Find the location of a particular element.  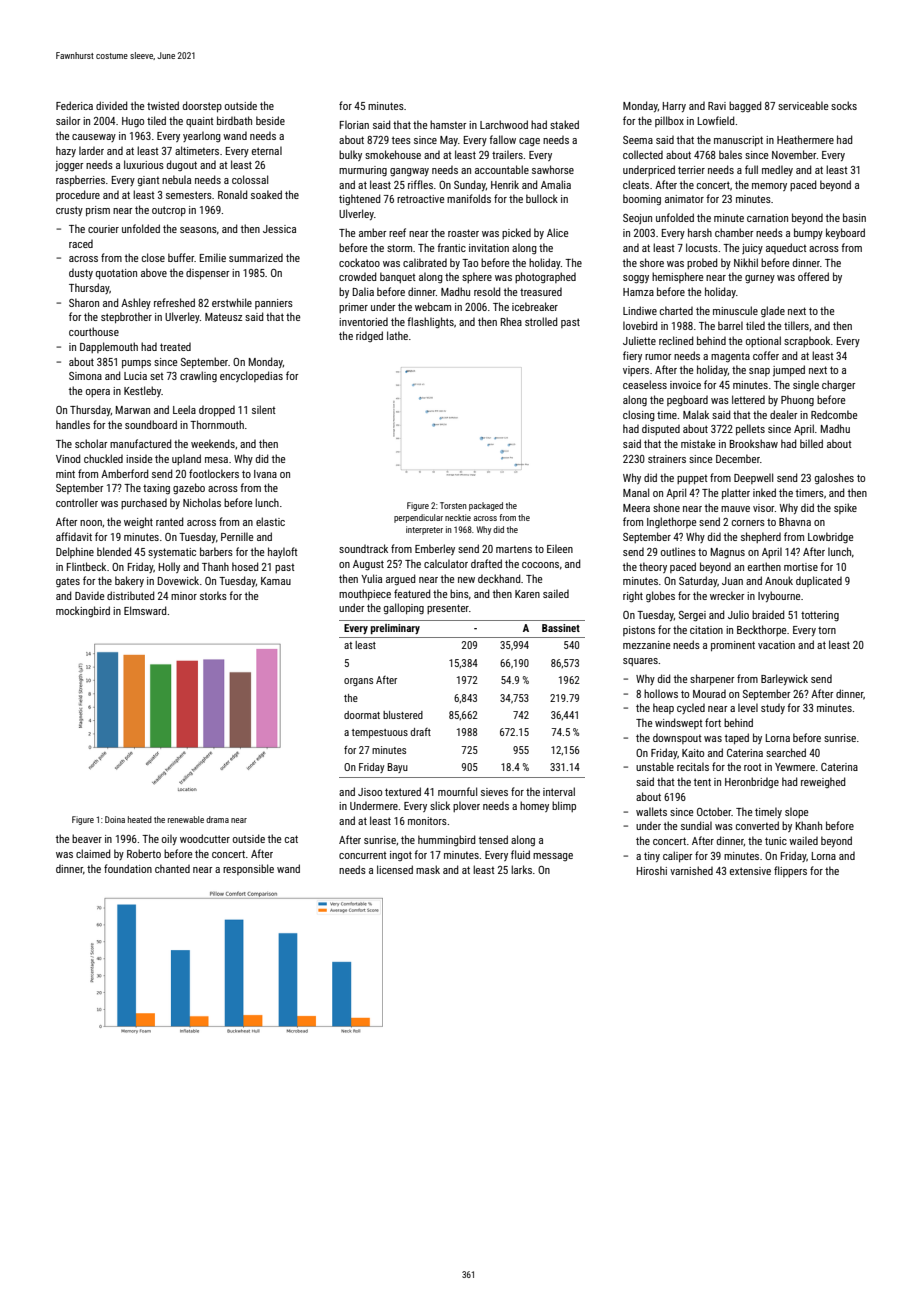

erstwhile is located at coordinates (232, 302).
